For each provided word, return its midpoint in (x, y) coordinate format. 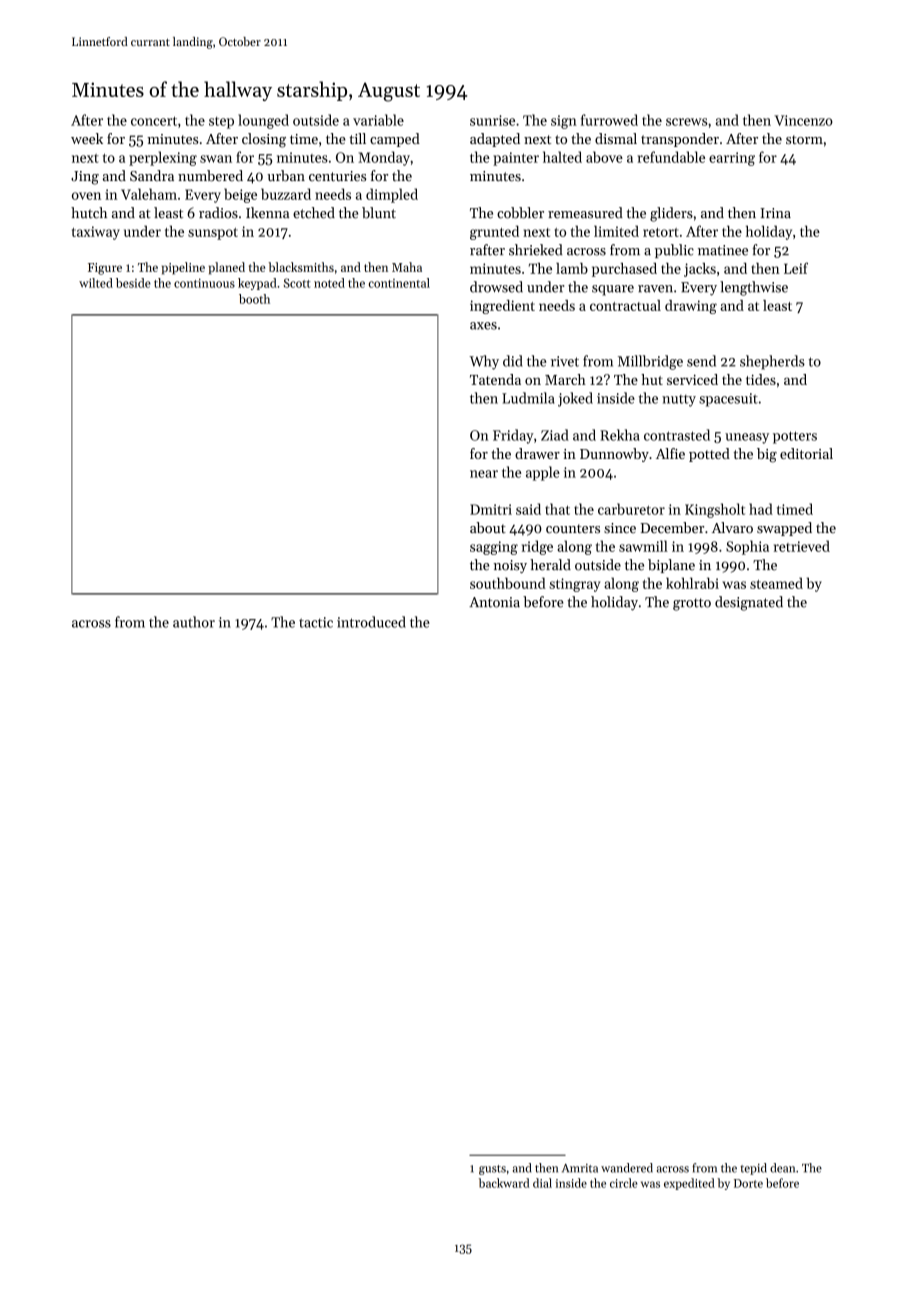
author (194, 622)
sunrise (492, 120)
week (87, 138)
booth (254, 299)
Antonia (494, 602)
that (557, 509)
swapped (784, 529)
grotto (692, 604)
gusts (492, 1170)
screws (687, 122)
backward (504, 1183)
